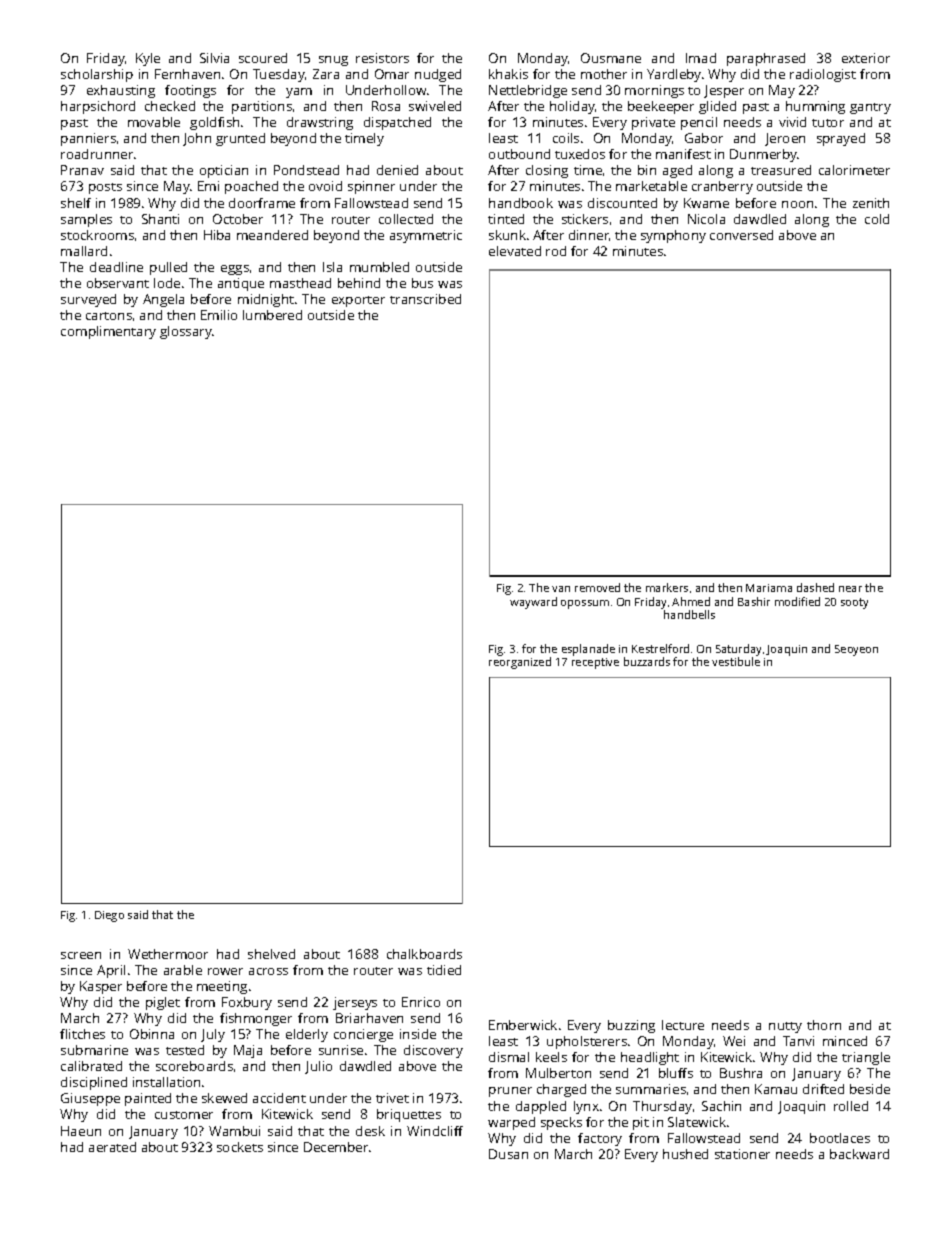 The height and width of the page is (1233, 952). I want to click on chalkboards, so click(424, 954).
